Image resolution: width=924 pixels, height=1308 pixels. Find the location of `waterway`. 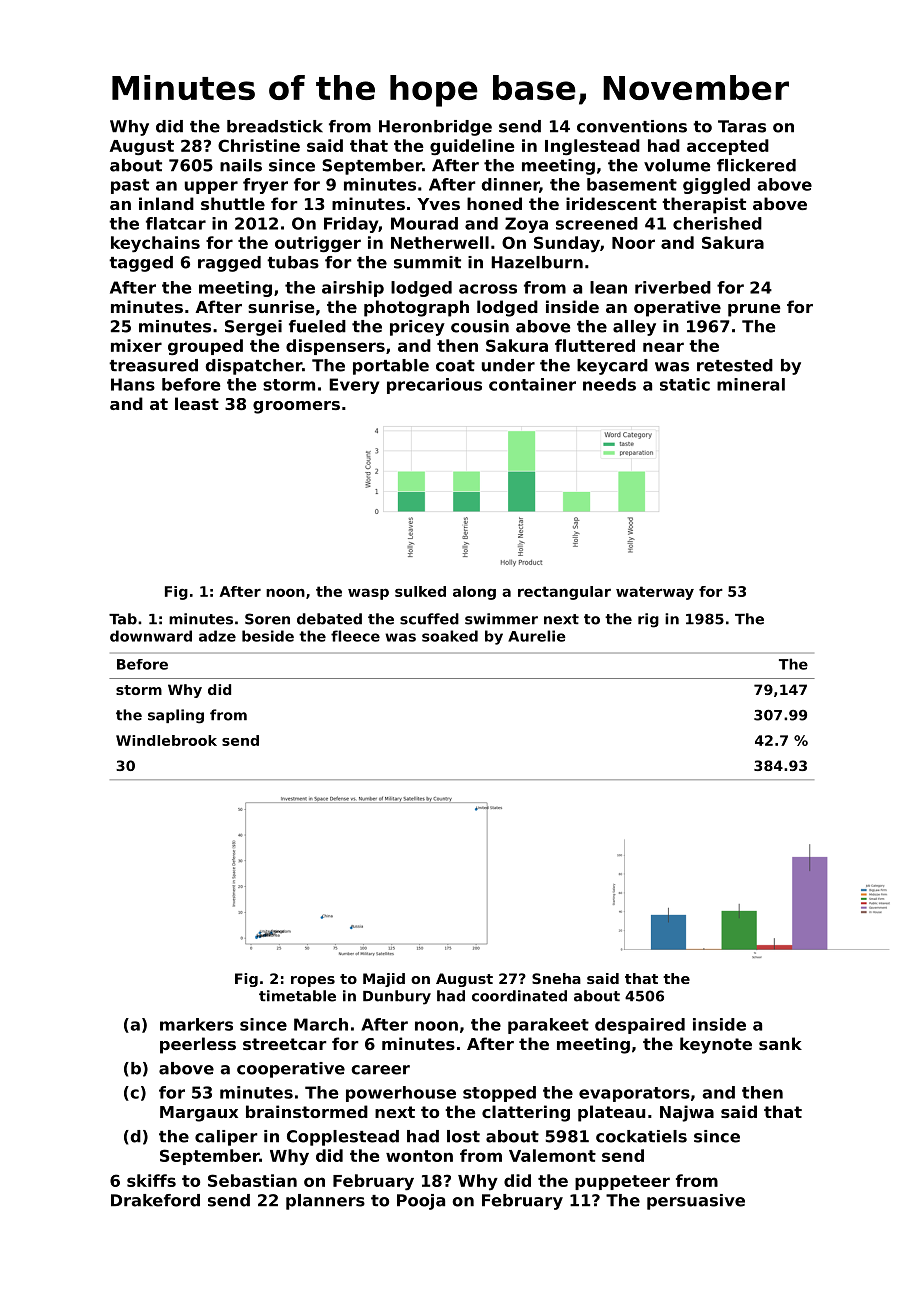

waterway is located at coordinates (655, 593).
